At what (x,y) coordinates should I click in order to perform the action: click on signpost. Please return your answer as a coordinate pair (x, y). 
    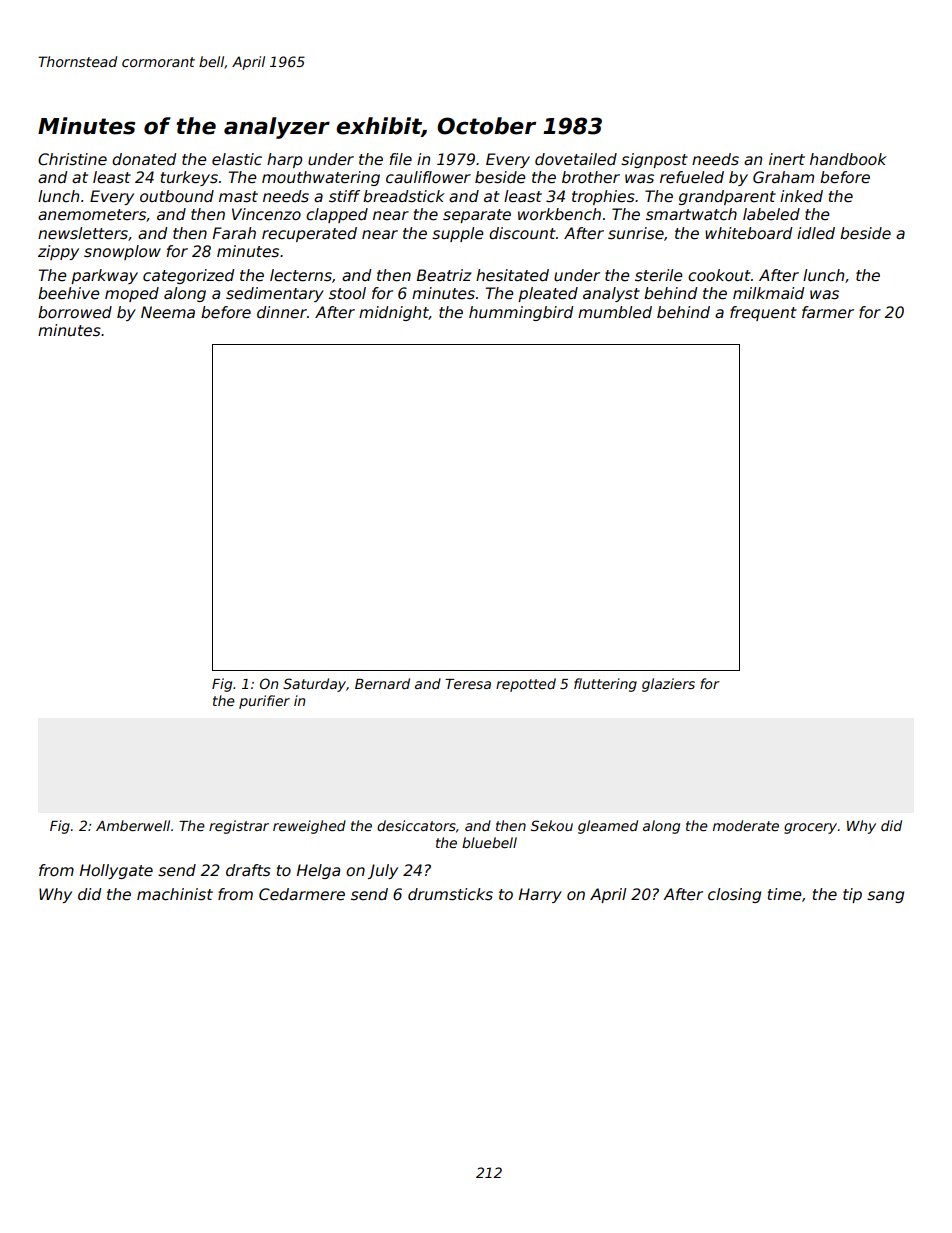
    Looking at the image, I should click on (654, 160).
